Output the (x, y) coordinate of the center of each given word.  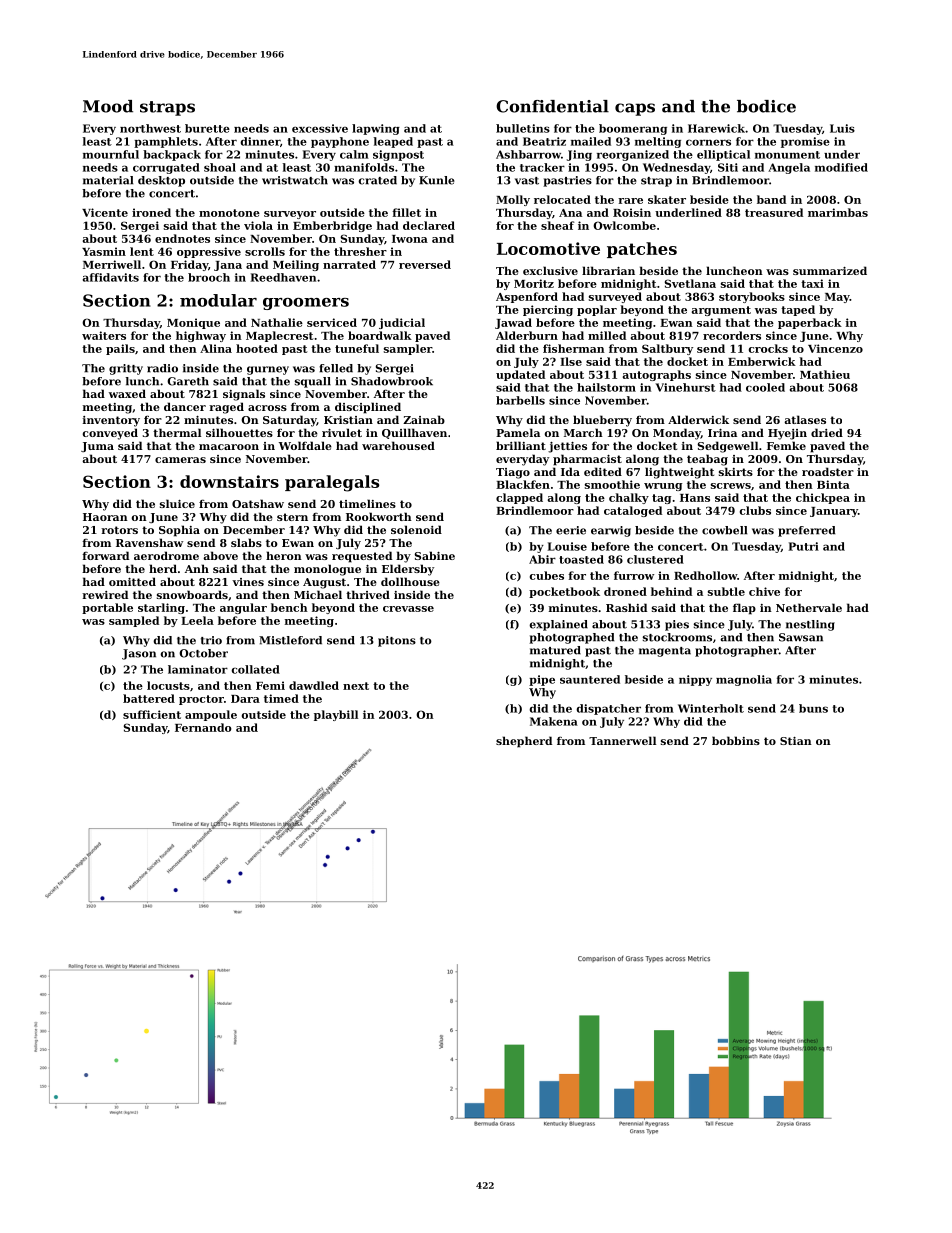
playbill (336, 715)
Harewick (716, 128)
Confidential (552, 106)
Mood (108, 106)
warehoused (398, 445)
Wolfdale (305, 445)
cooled (765, 387)
